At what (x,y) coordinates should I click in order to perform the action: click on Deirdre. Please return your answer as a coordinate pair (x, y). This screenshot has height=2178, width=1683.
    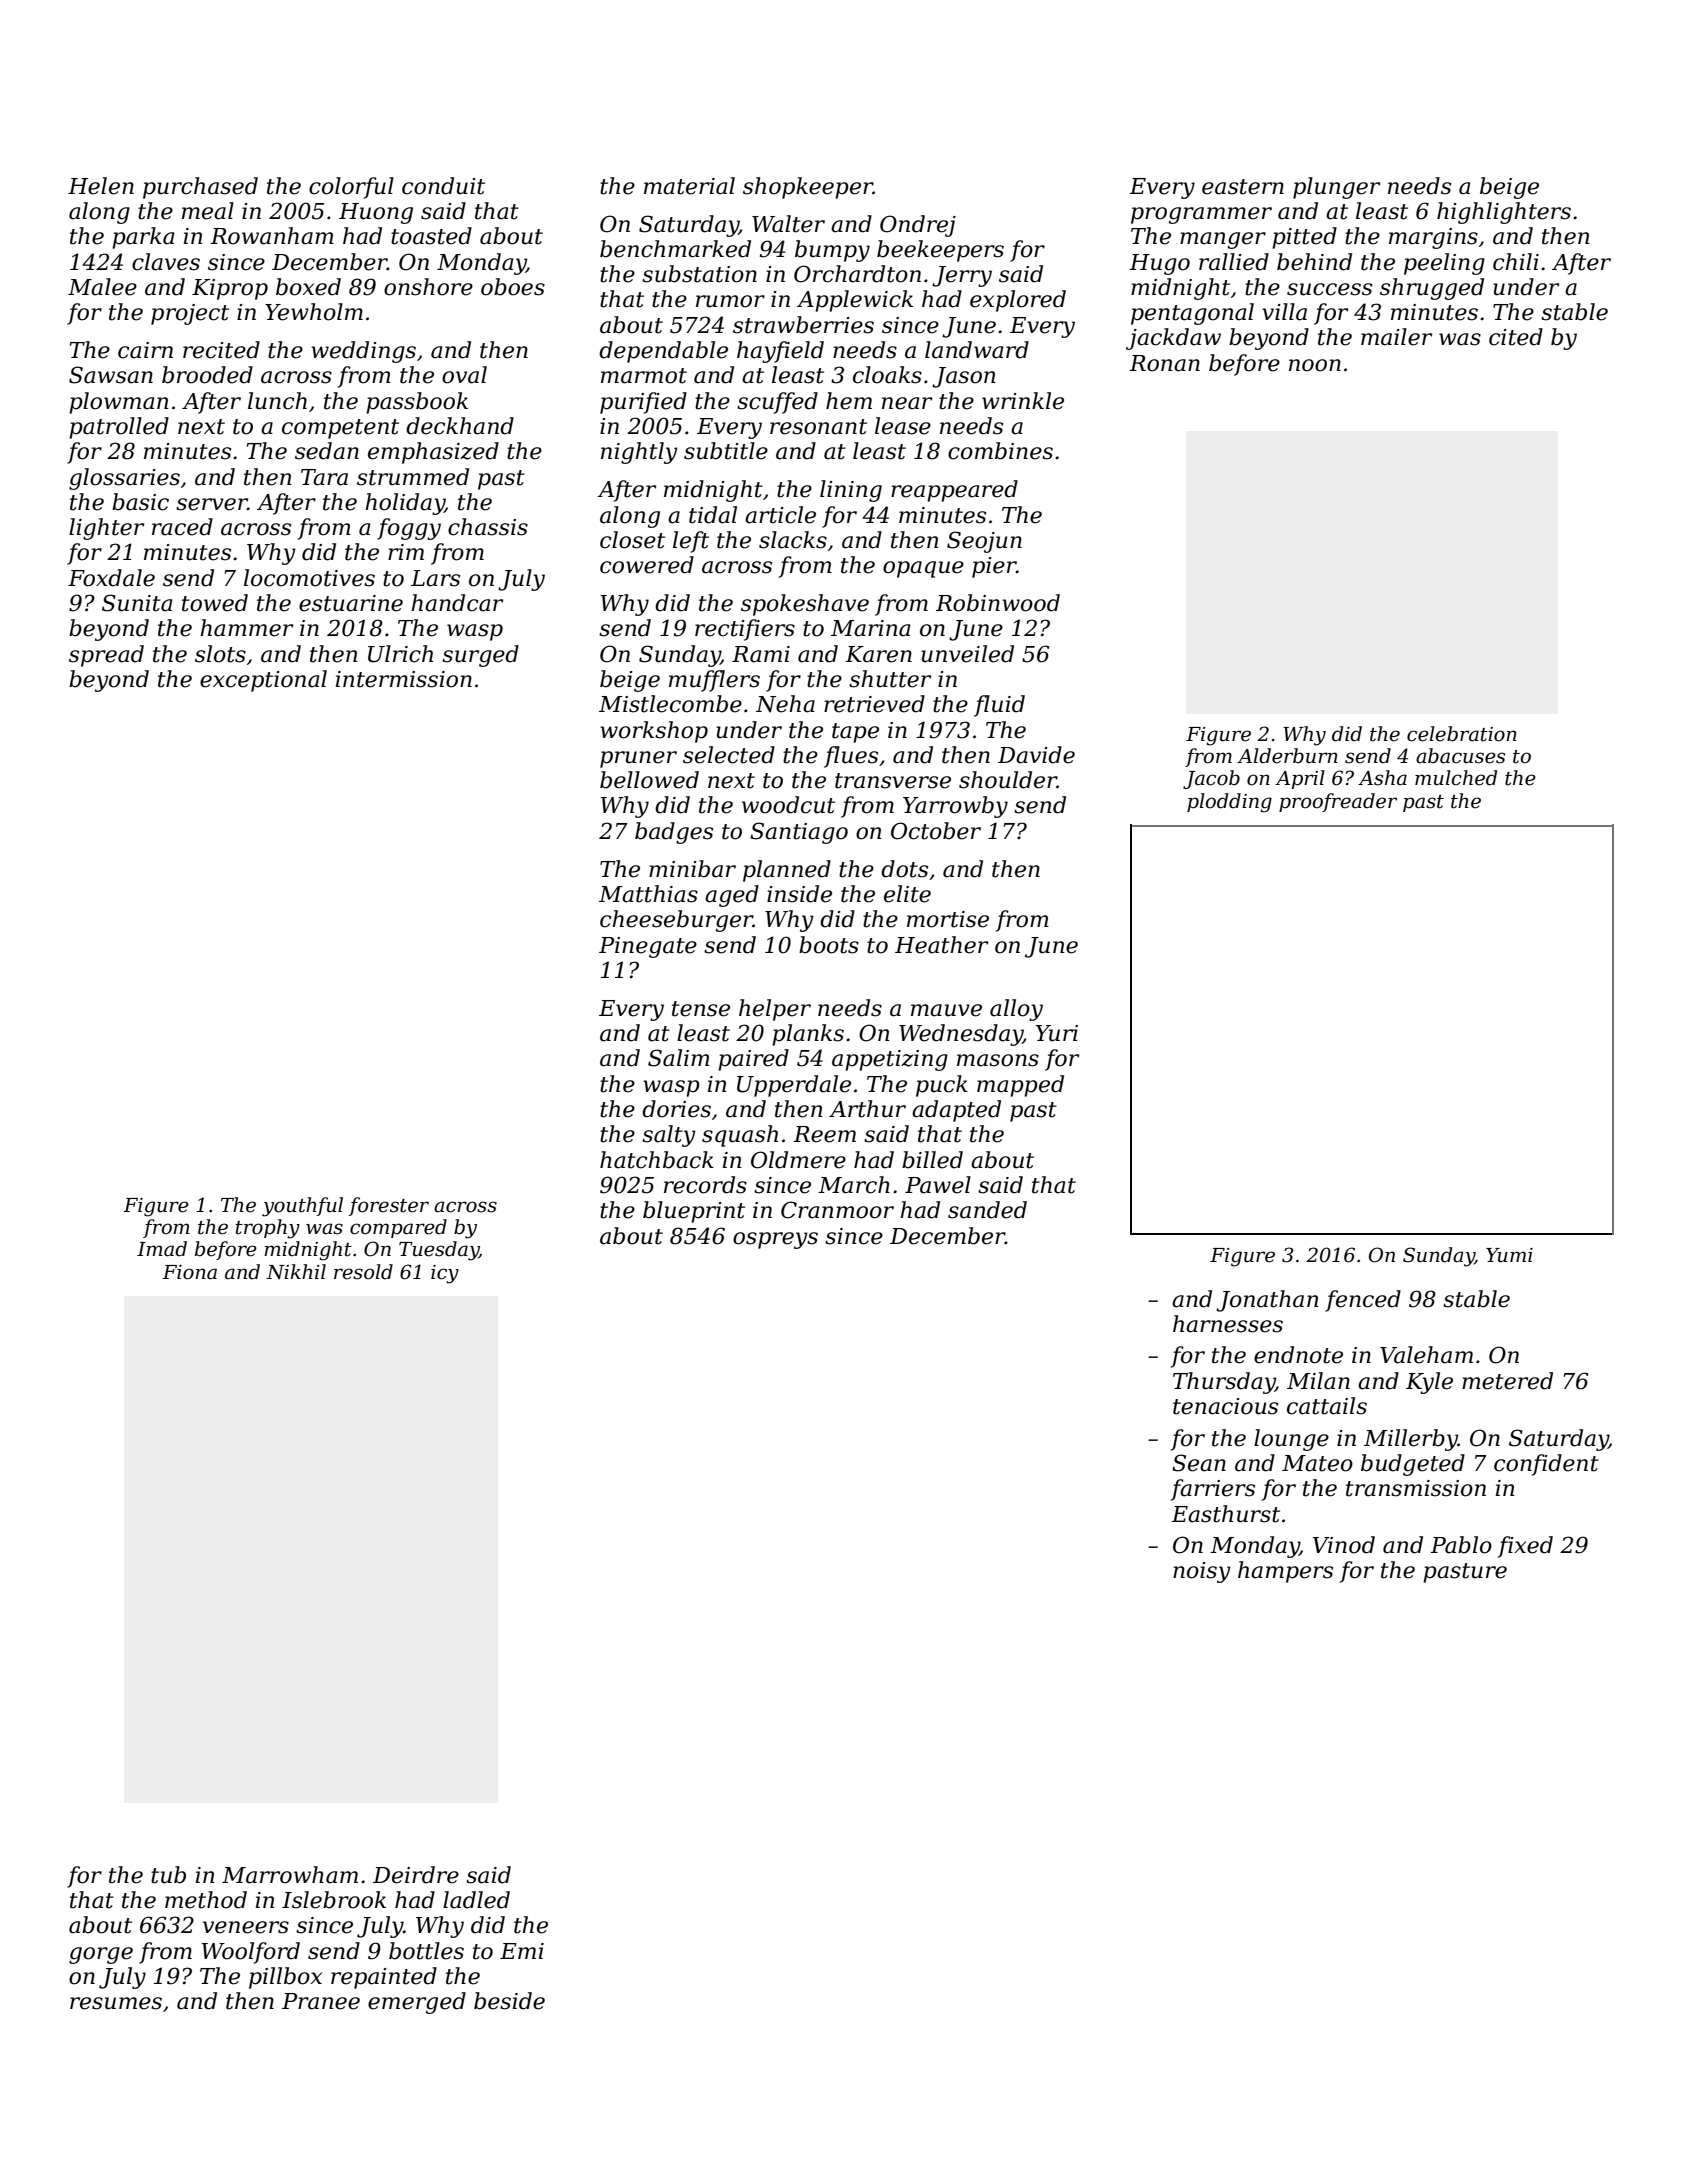
    Looking at the image, I should click on (416, 1875).
